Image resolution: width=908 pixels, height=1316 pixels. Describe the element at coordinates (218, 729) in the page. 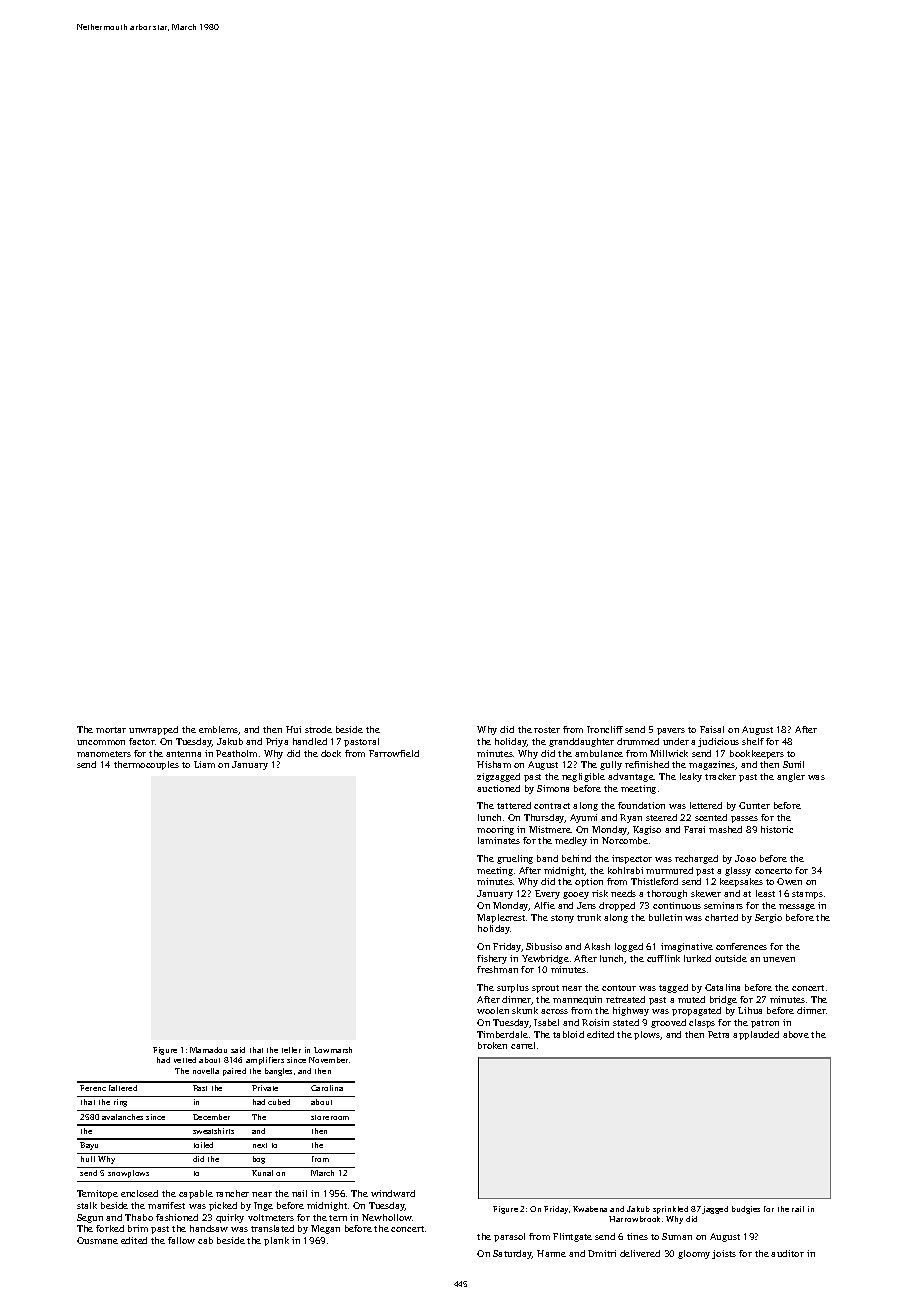

I see `emblems` at that location.
